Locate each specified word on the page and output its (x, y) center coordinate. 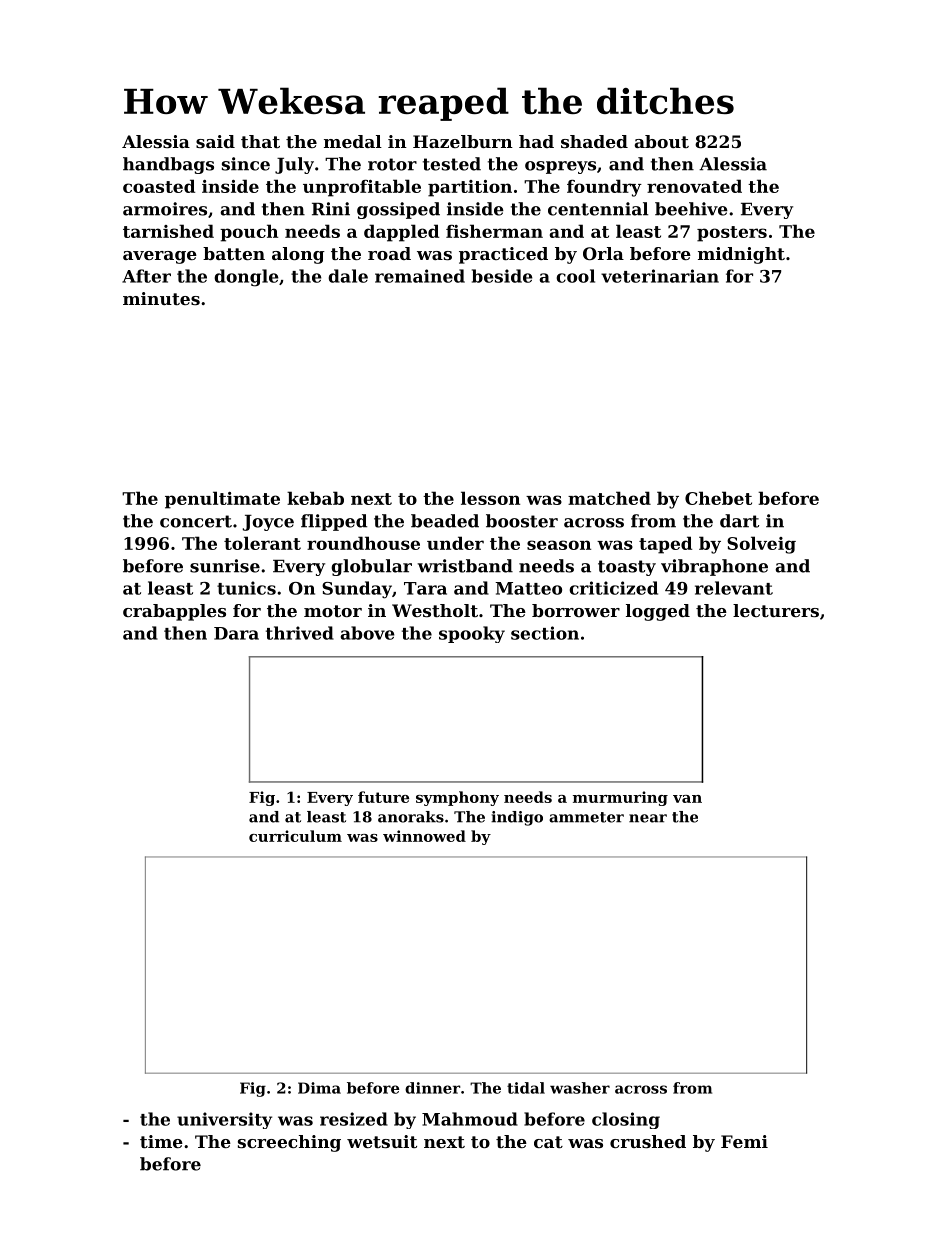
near (648, 818)
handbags (168, 165)
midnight (741, 255)
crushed (648, 1141)
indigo (517, 818)
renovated (694, 186)
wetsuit (382, 1141)
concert (196, 521)
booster (522, 521)
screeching (289, 1143)
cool (575, 276)
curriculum (295, 836)
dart (739, 521)
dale (348, 276)
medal (353, 141)
